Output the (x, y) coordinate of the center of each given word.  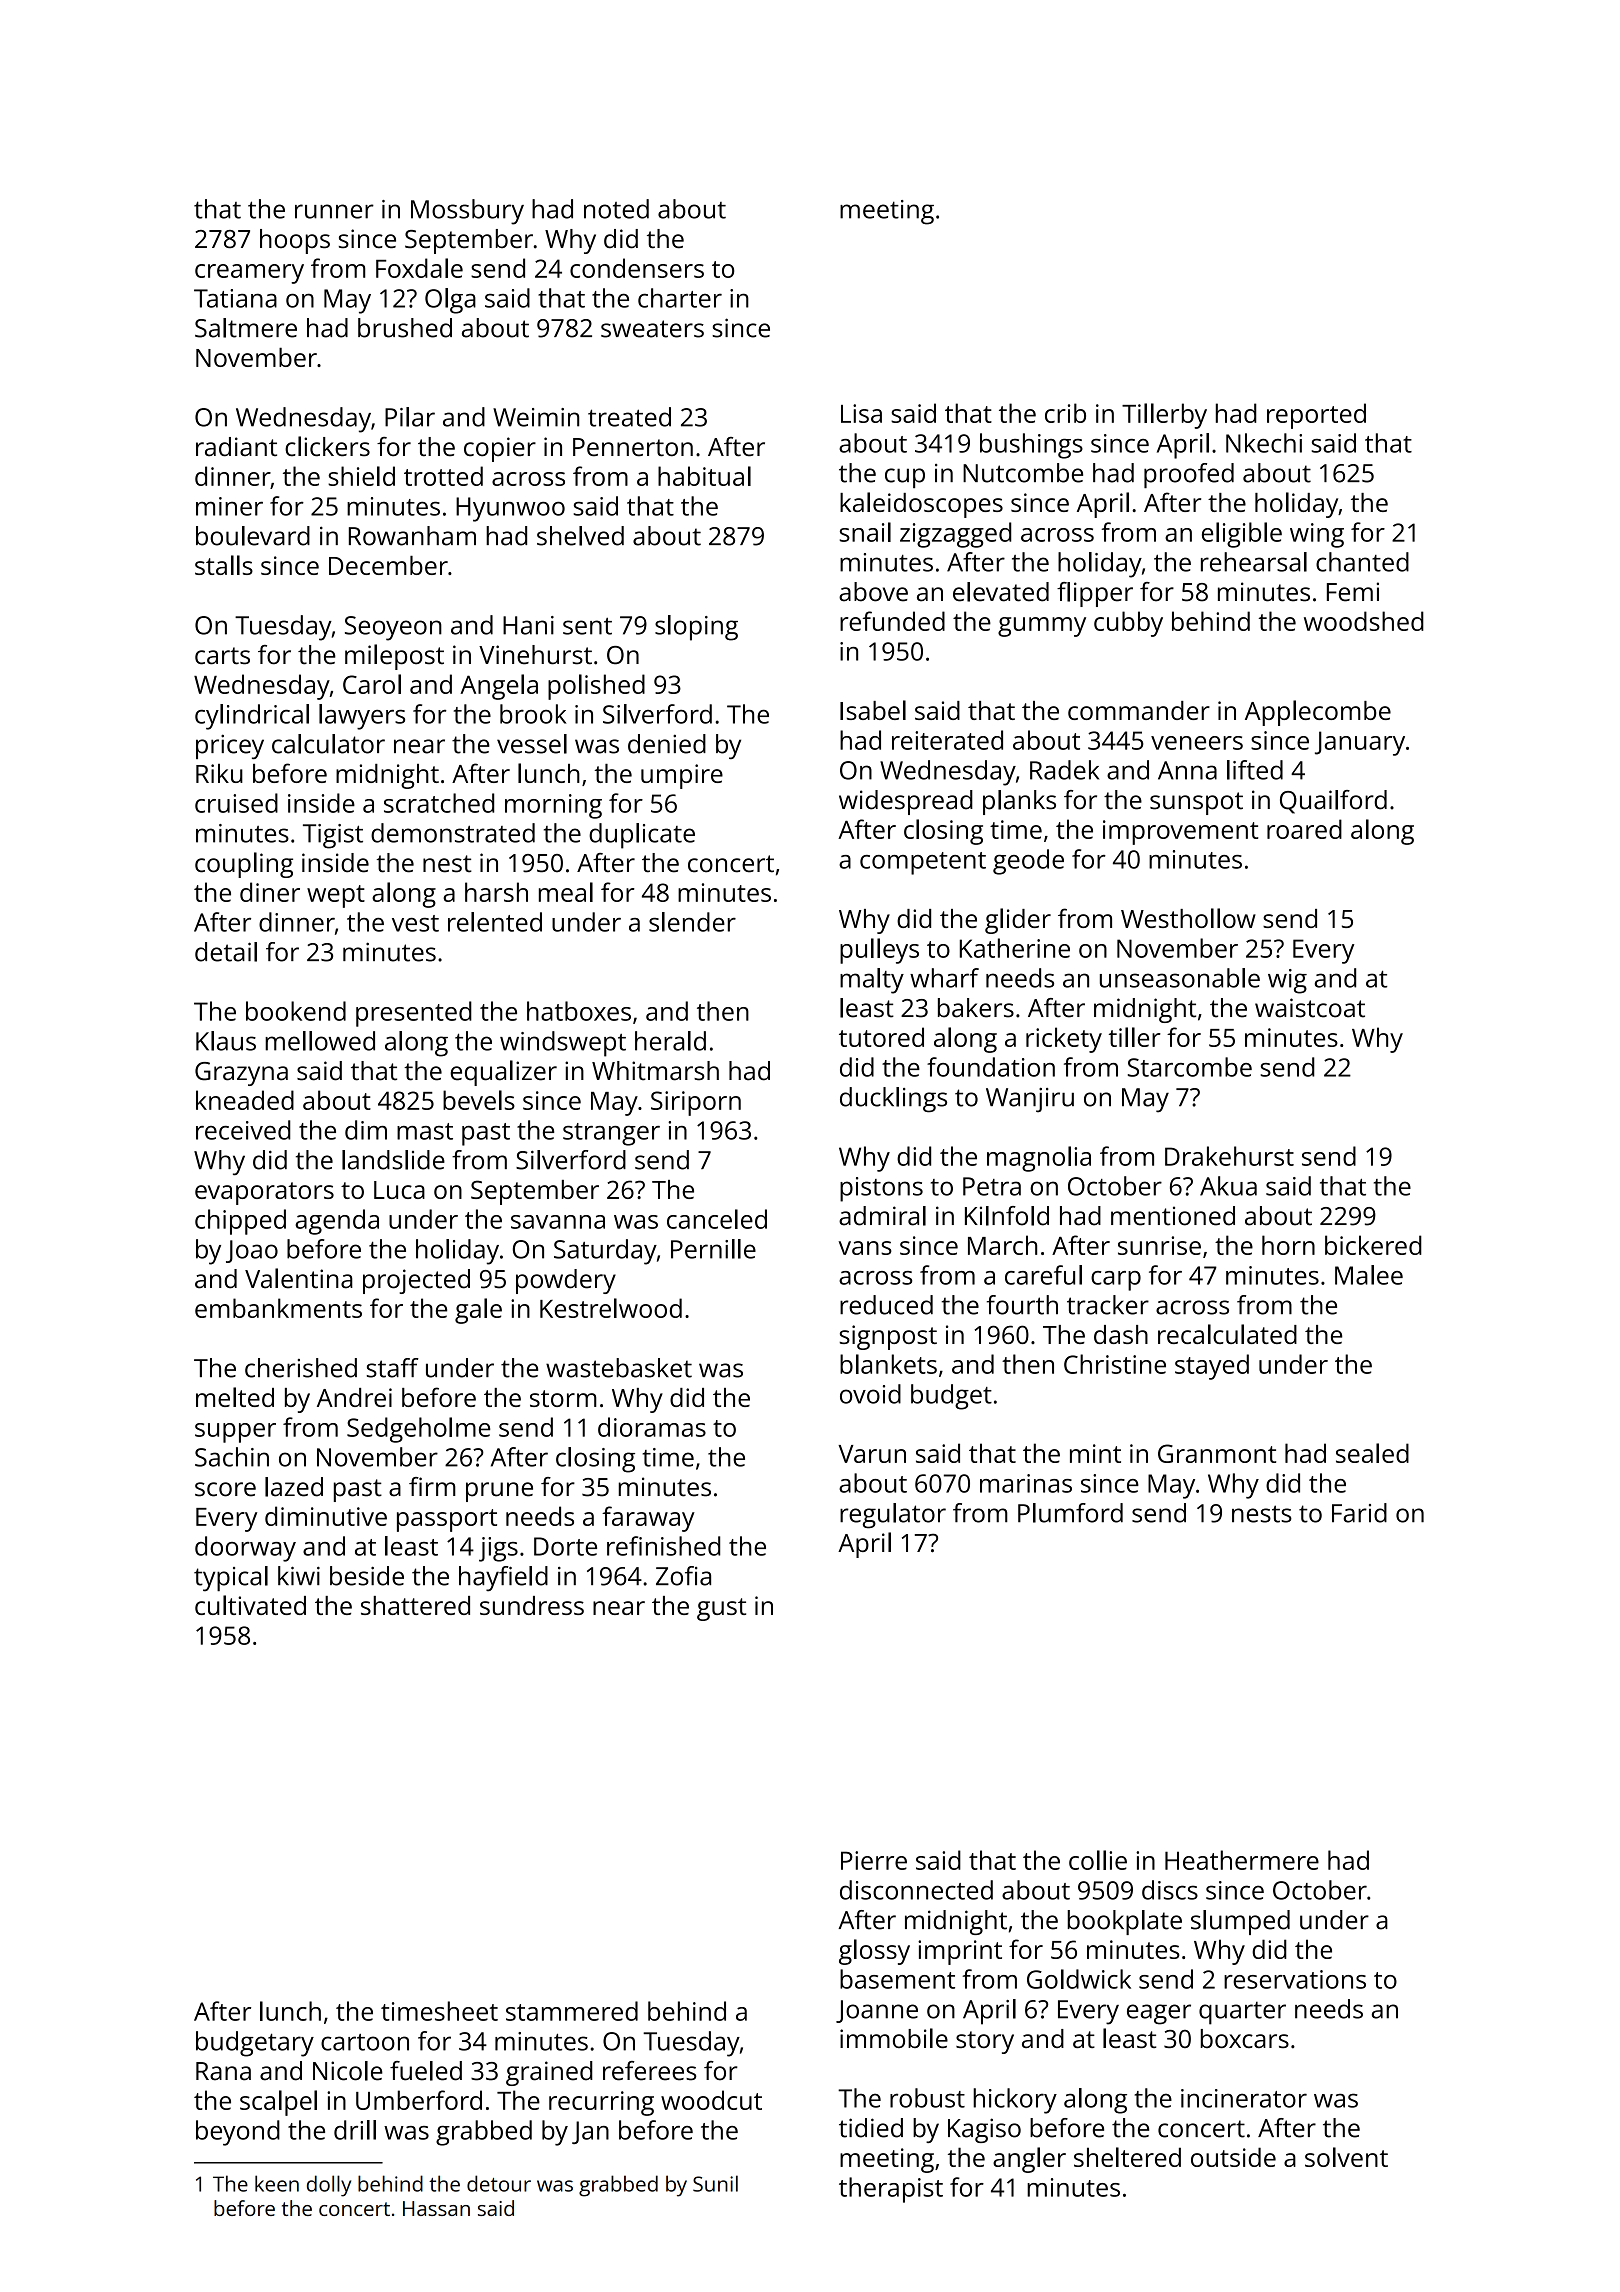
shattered (415, 1605)
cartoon (365, 2042)
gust (721, 1609)
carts (222, 656)
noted (616, 209)
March (1002, 1245)
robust (927, 2098)
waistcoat (1310, 1008)
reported (1316, 416)
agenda (337, 1222)
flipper (1095, 594)
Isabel (873, 710)
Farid (1359, 1513)
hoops (295, 241)
